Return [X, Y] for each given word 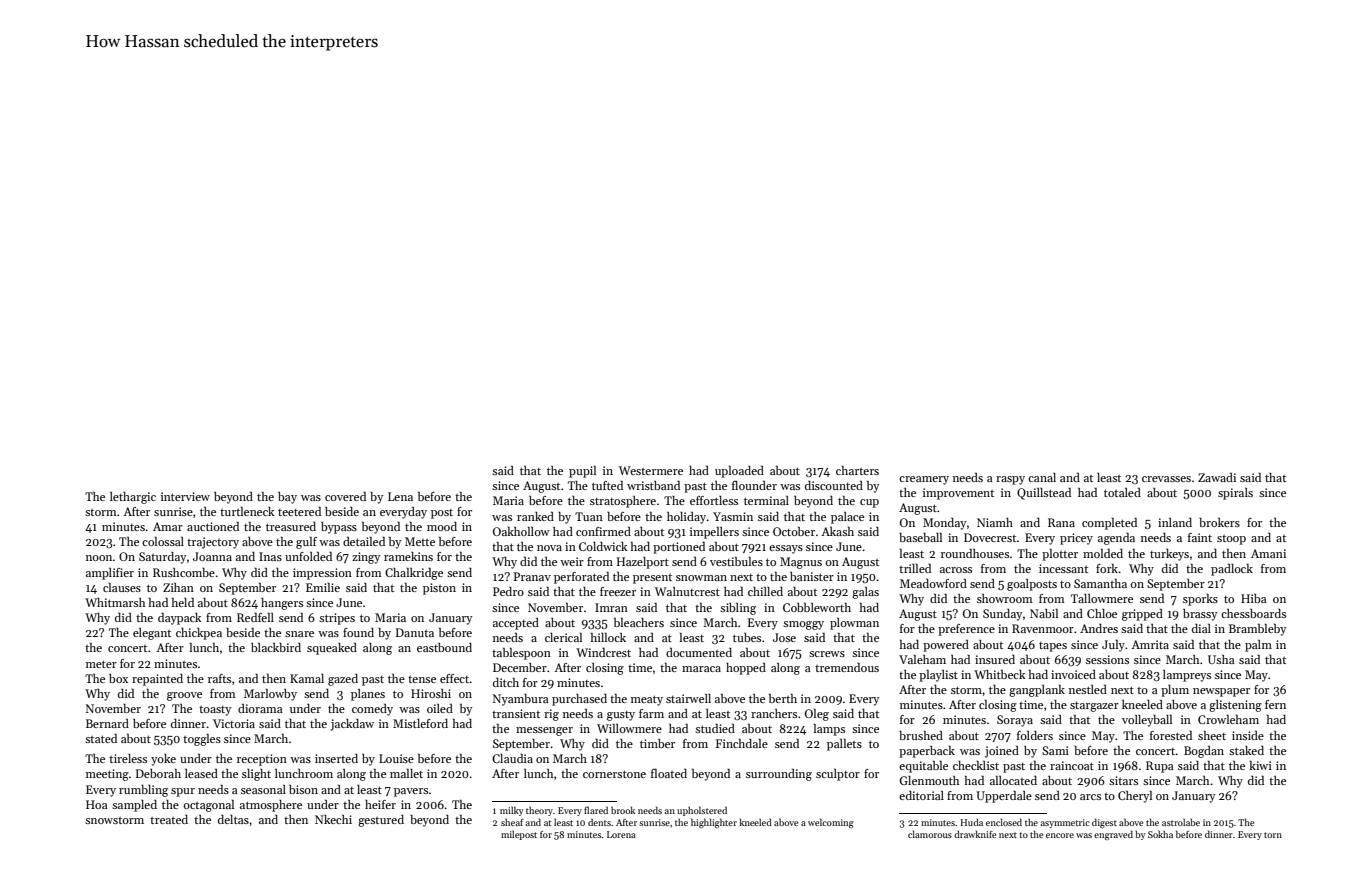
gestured [381, 821]
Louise [396, 758]
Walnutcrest [687, 591]
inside [1248, 735]
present [652, 579]
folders [1035, 735]
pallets [844, 745]
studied [715, 728]
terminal [766, 500]
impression [322, 574]
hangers [282, 604]
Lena [400, 496]
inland [1175, 522]
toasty [215, 711]
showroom [1004, 598]
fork [1107, 568]
